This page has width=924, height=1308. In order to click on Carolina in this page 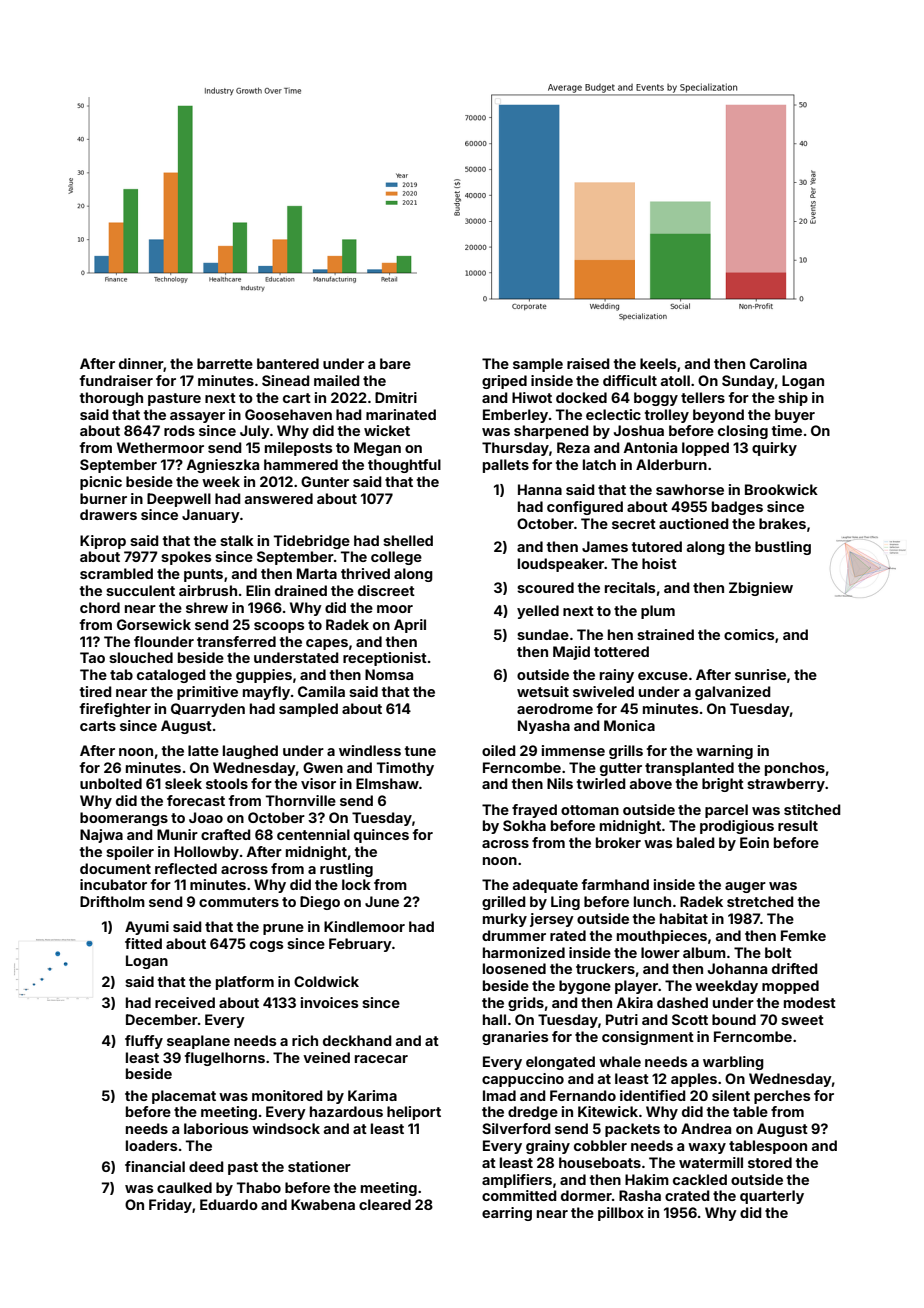, I will do `click(778, 363)`.
